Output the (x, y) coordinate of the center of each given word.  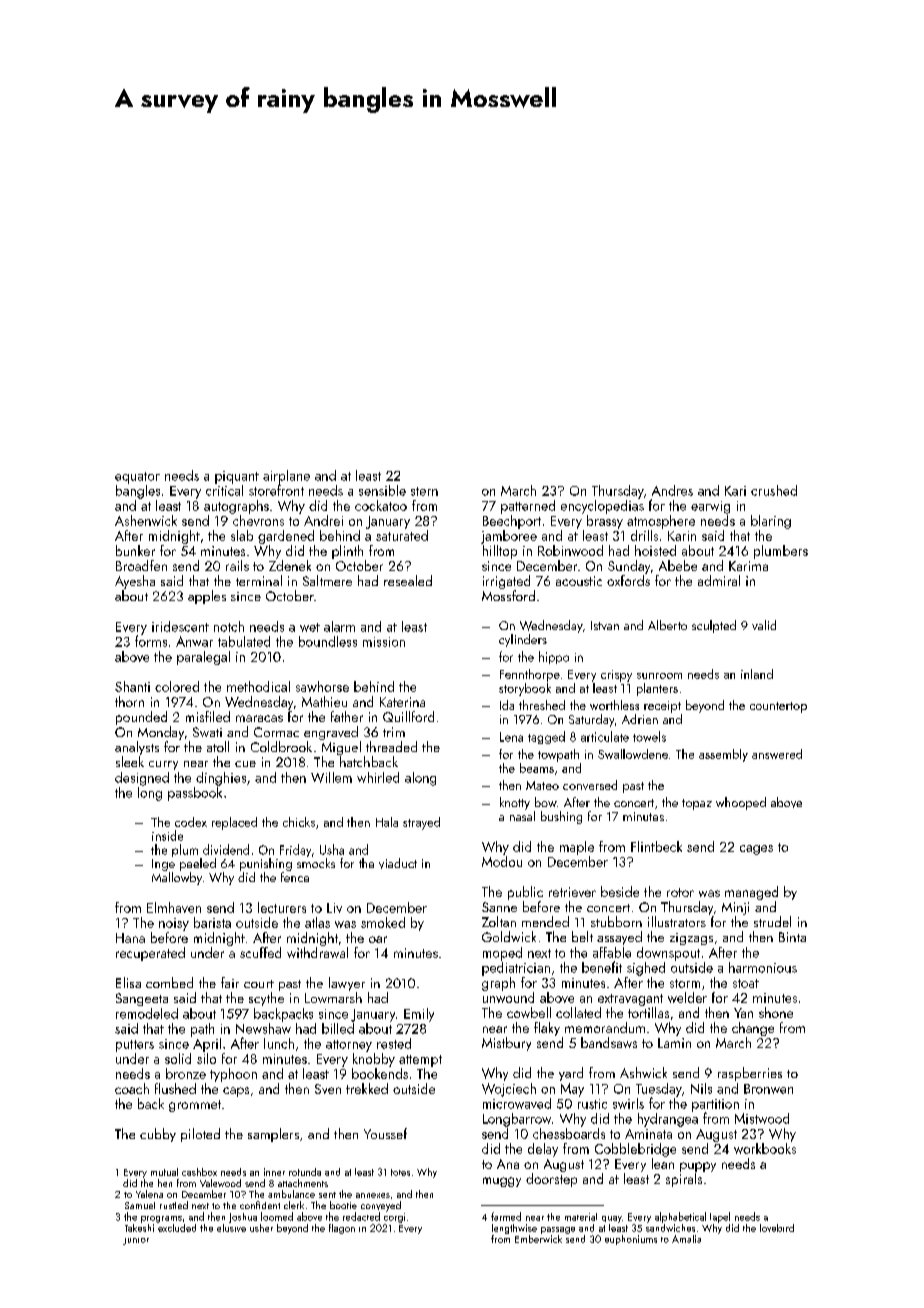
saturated (402, 535)
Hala (387, 822)
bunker (135, 550)
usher (261, 1228)
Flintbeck (656, 846)
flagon (342, 1229)
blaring (771, 522)
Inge (163, 865)
